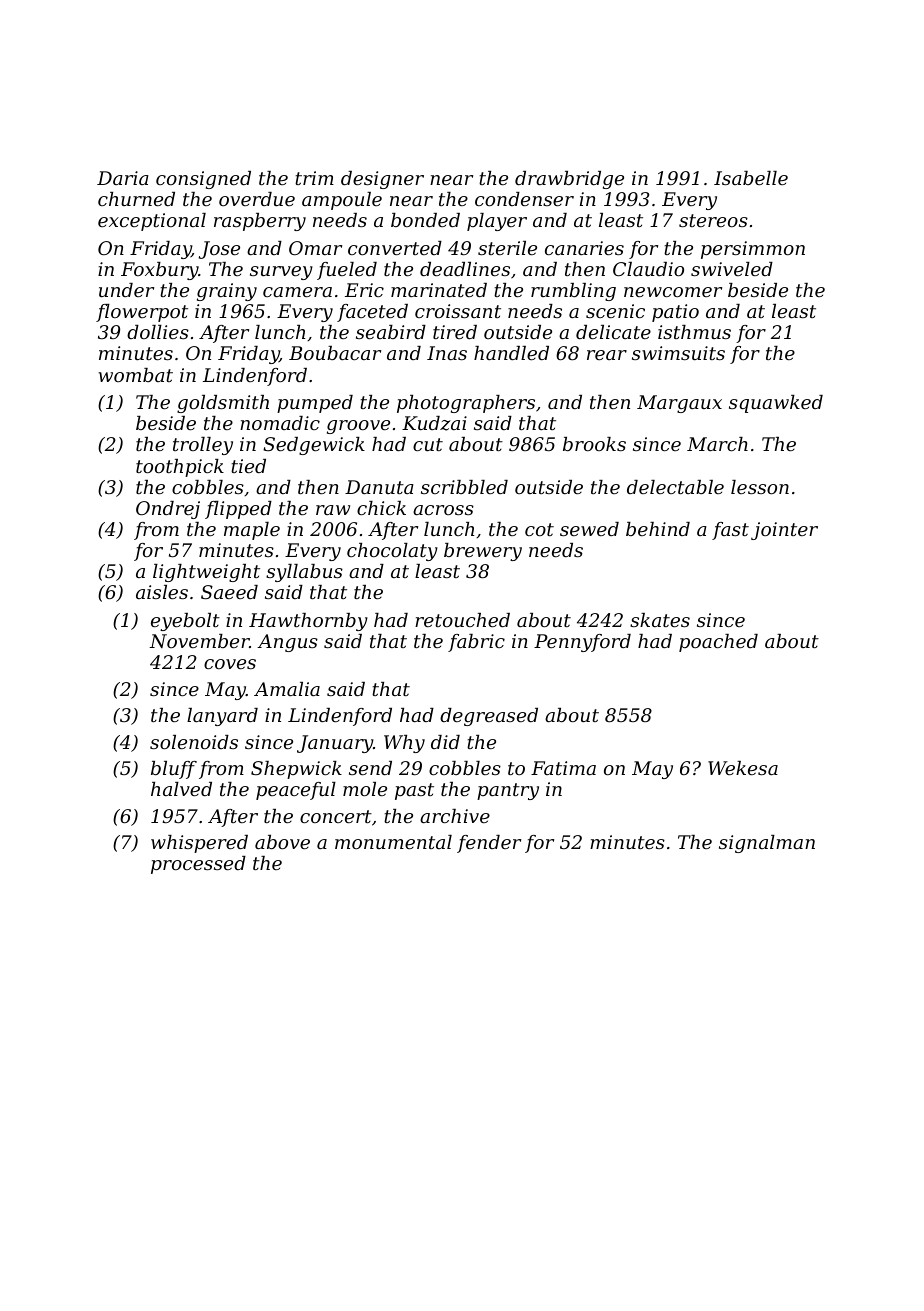  What do you see at coordinates (199, 641) in the page?
I see `November` at bounding box center [199, 641].
